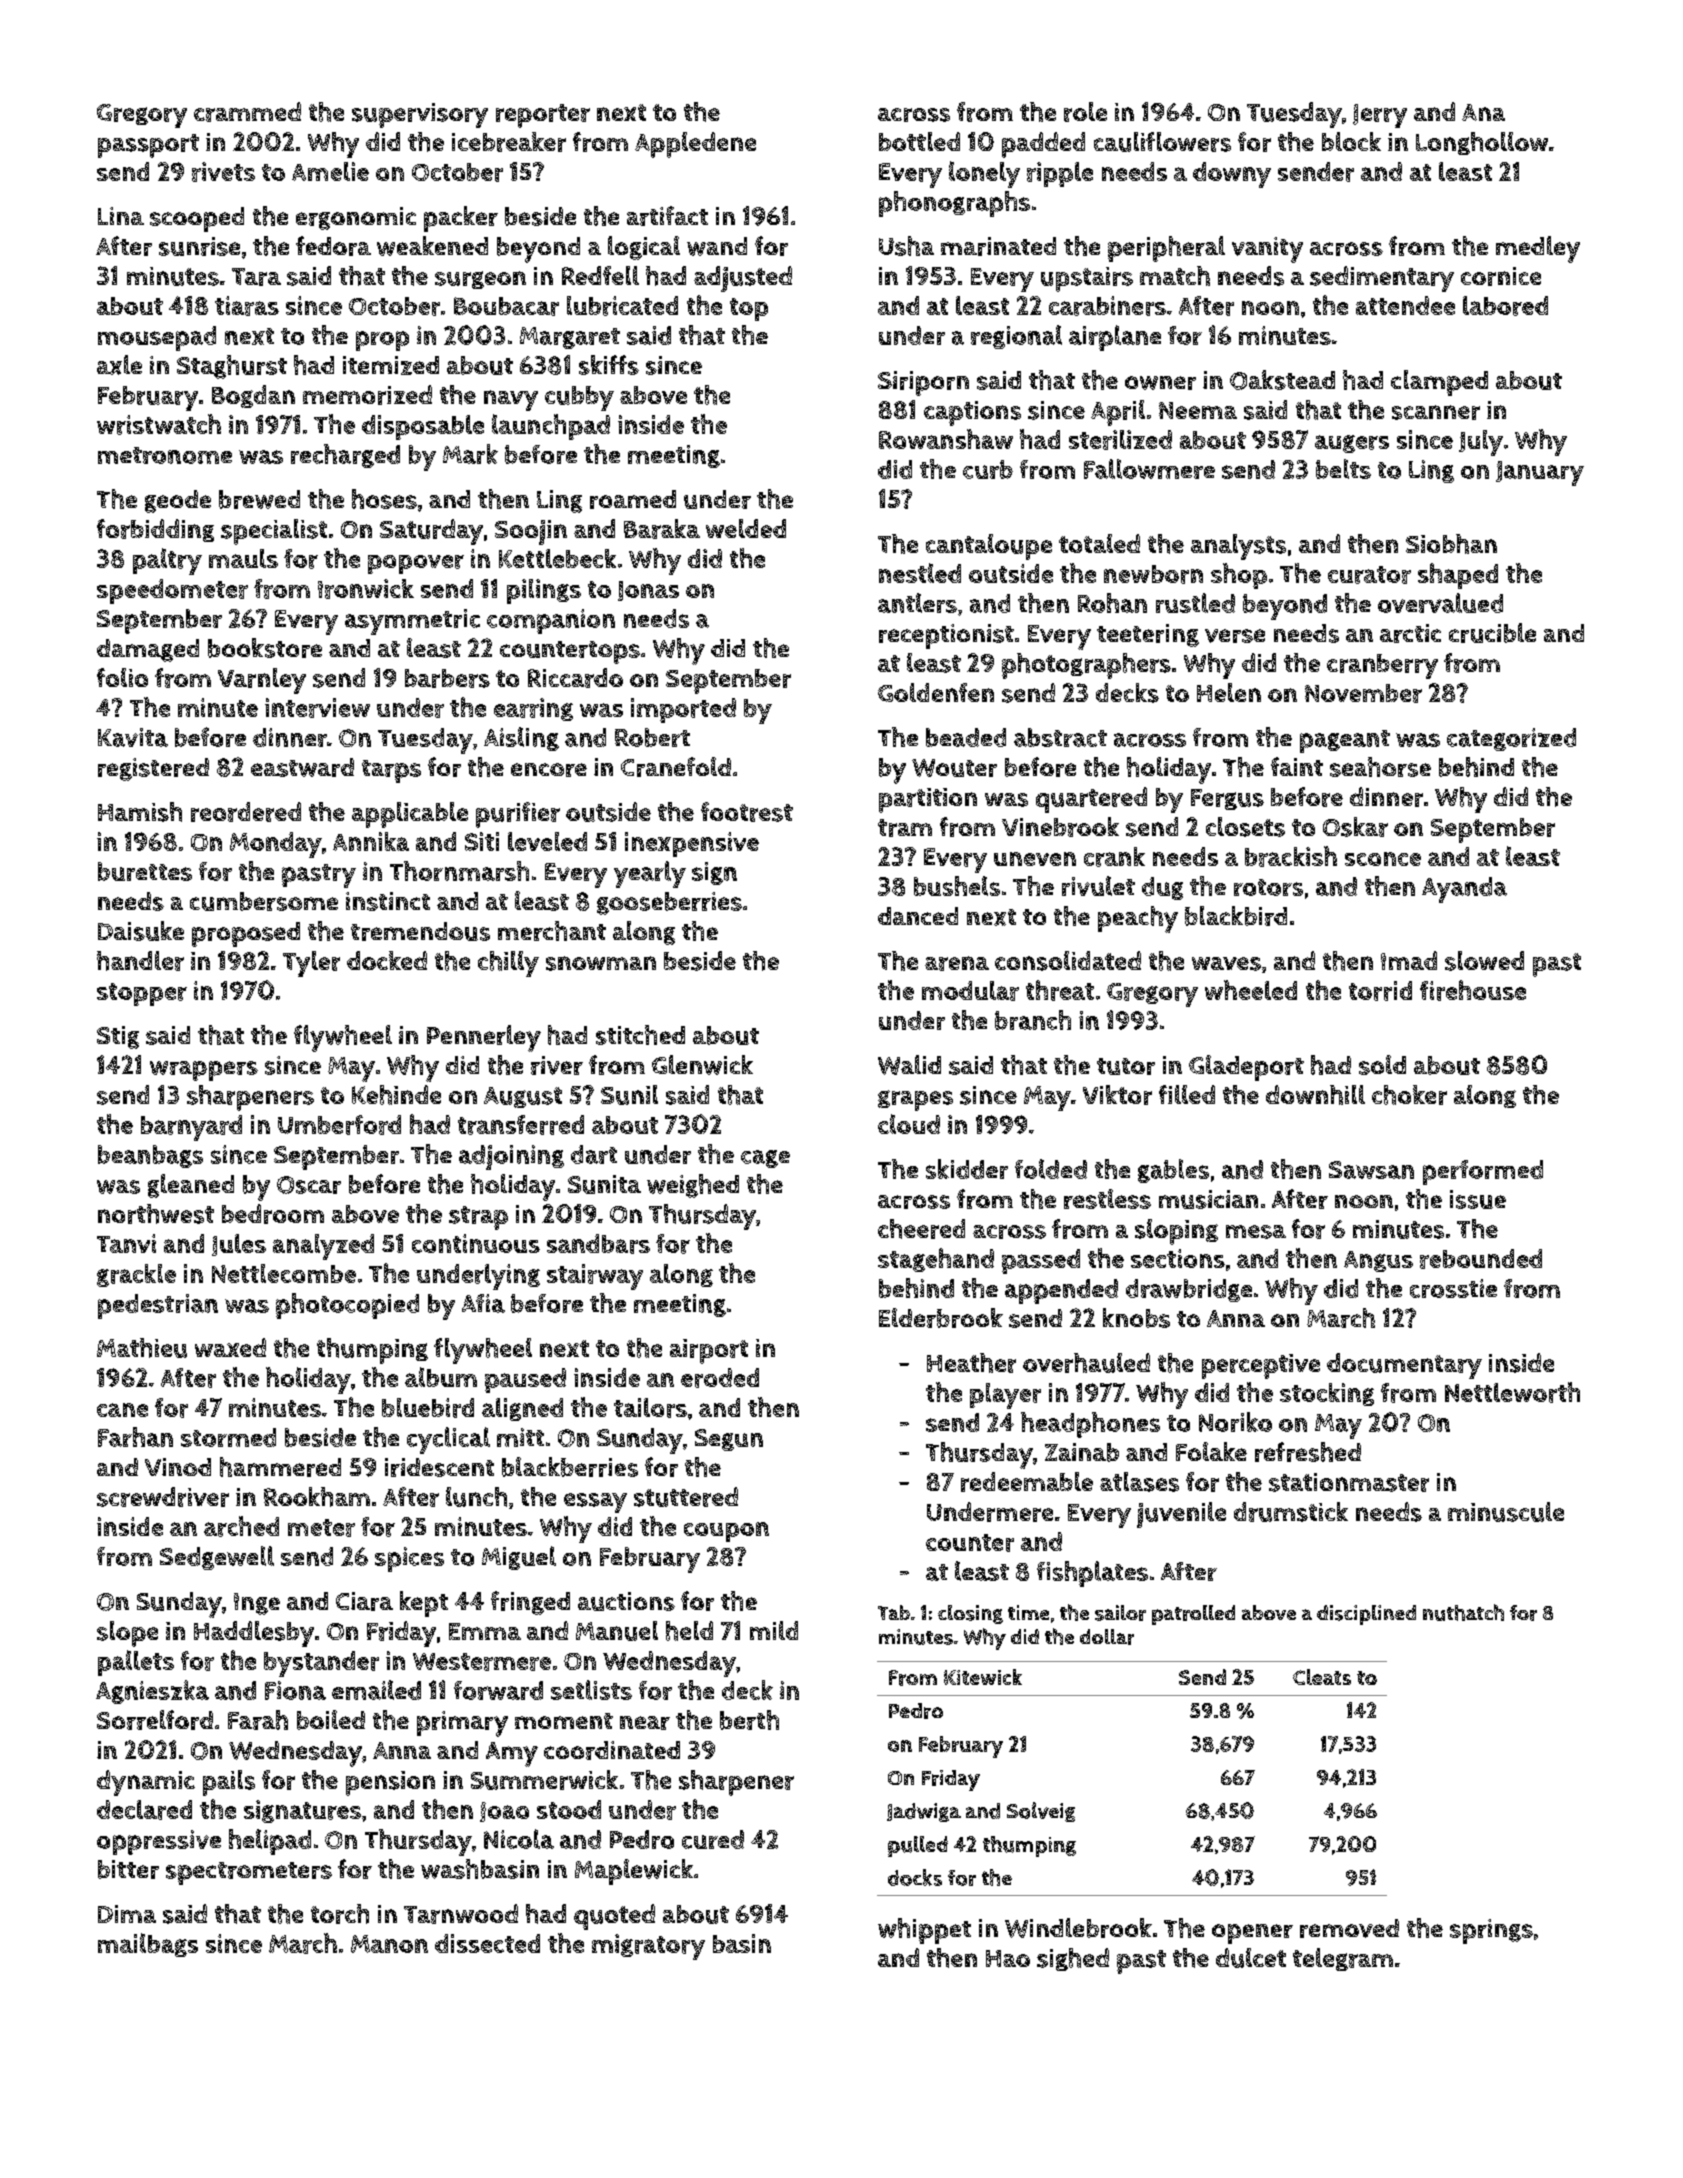 The height and width of the screenshot is (2178, 1683). I want to click on fedora, so click(333, 246).
